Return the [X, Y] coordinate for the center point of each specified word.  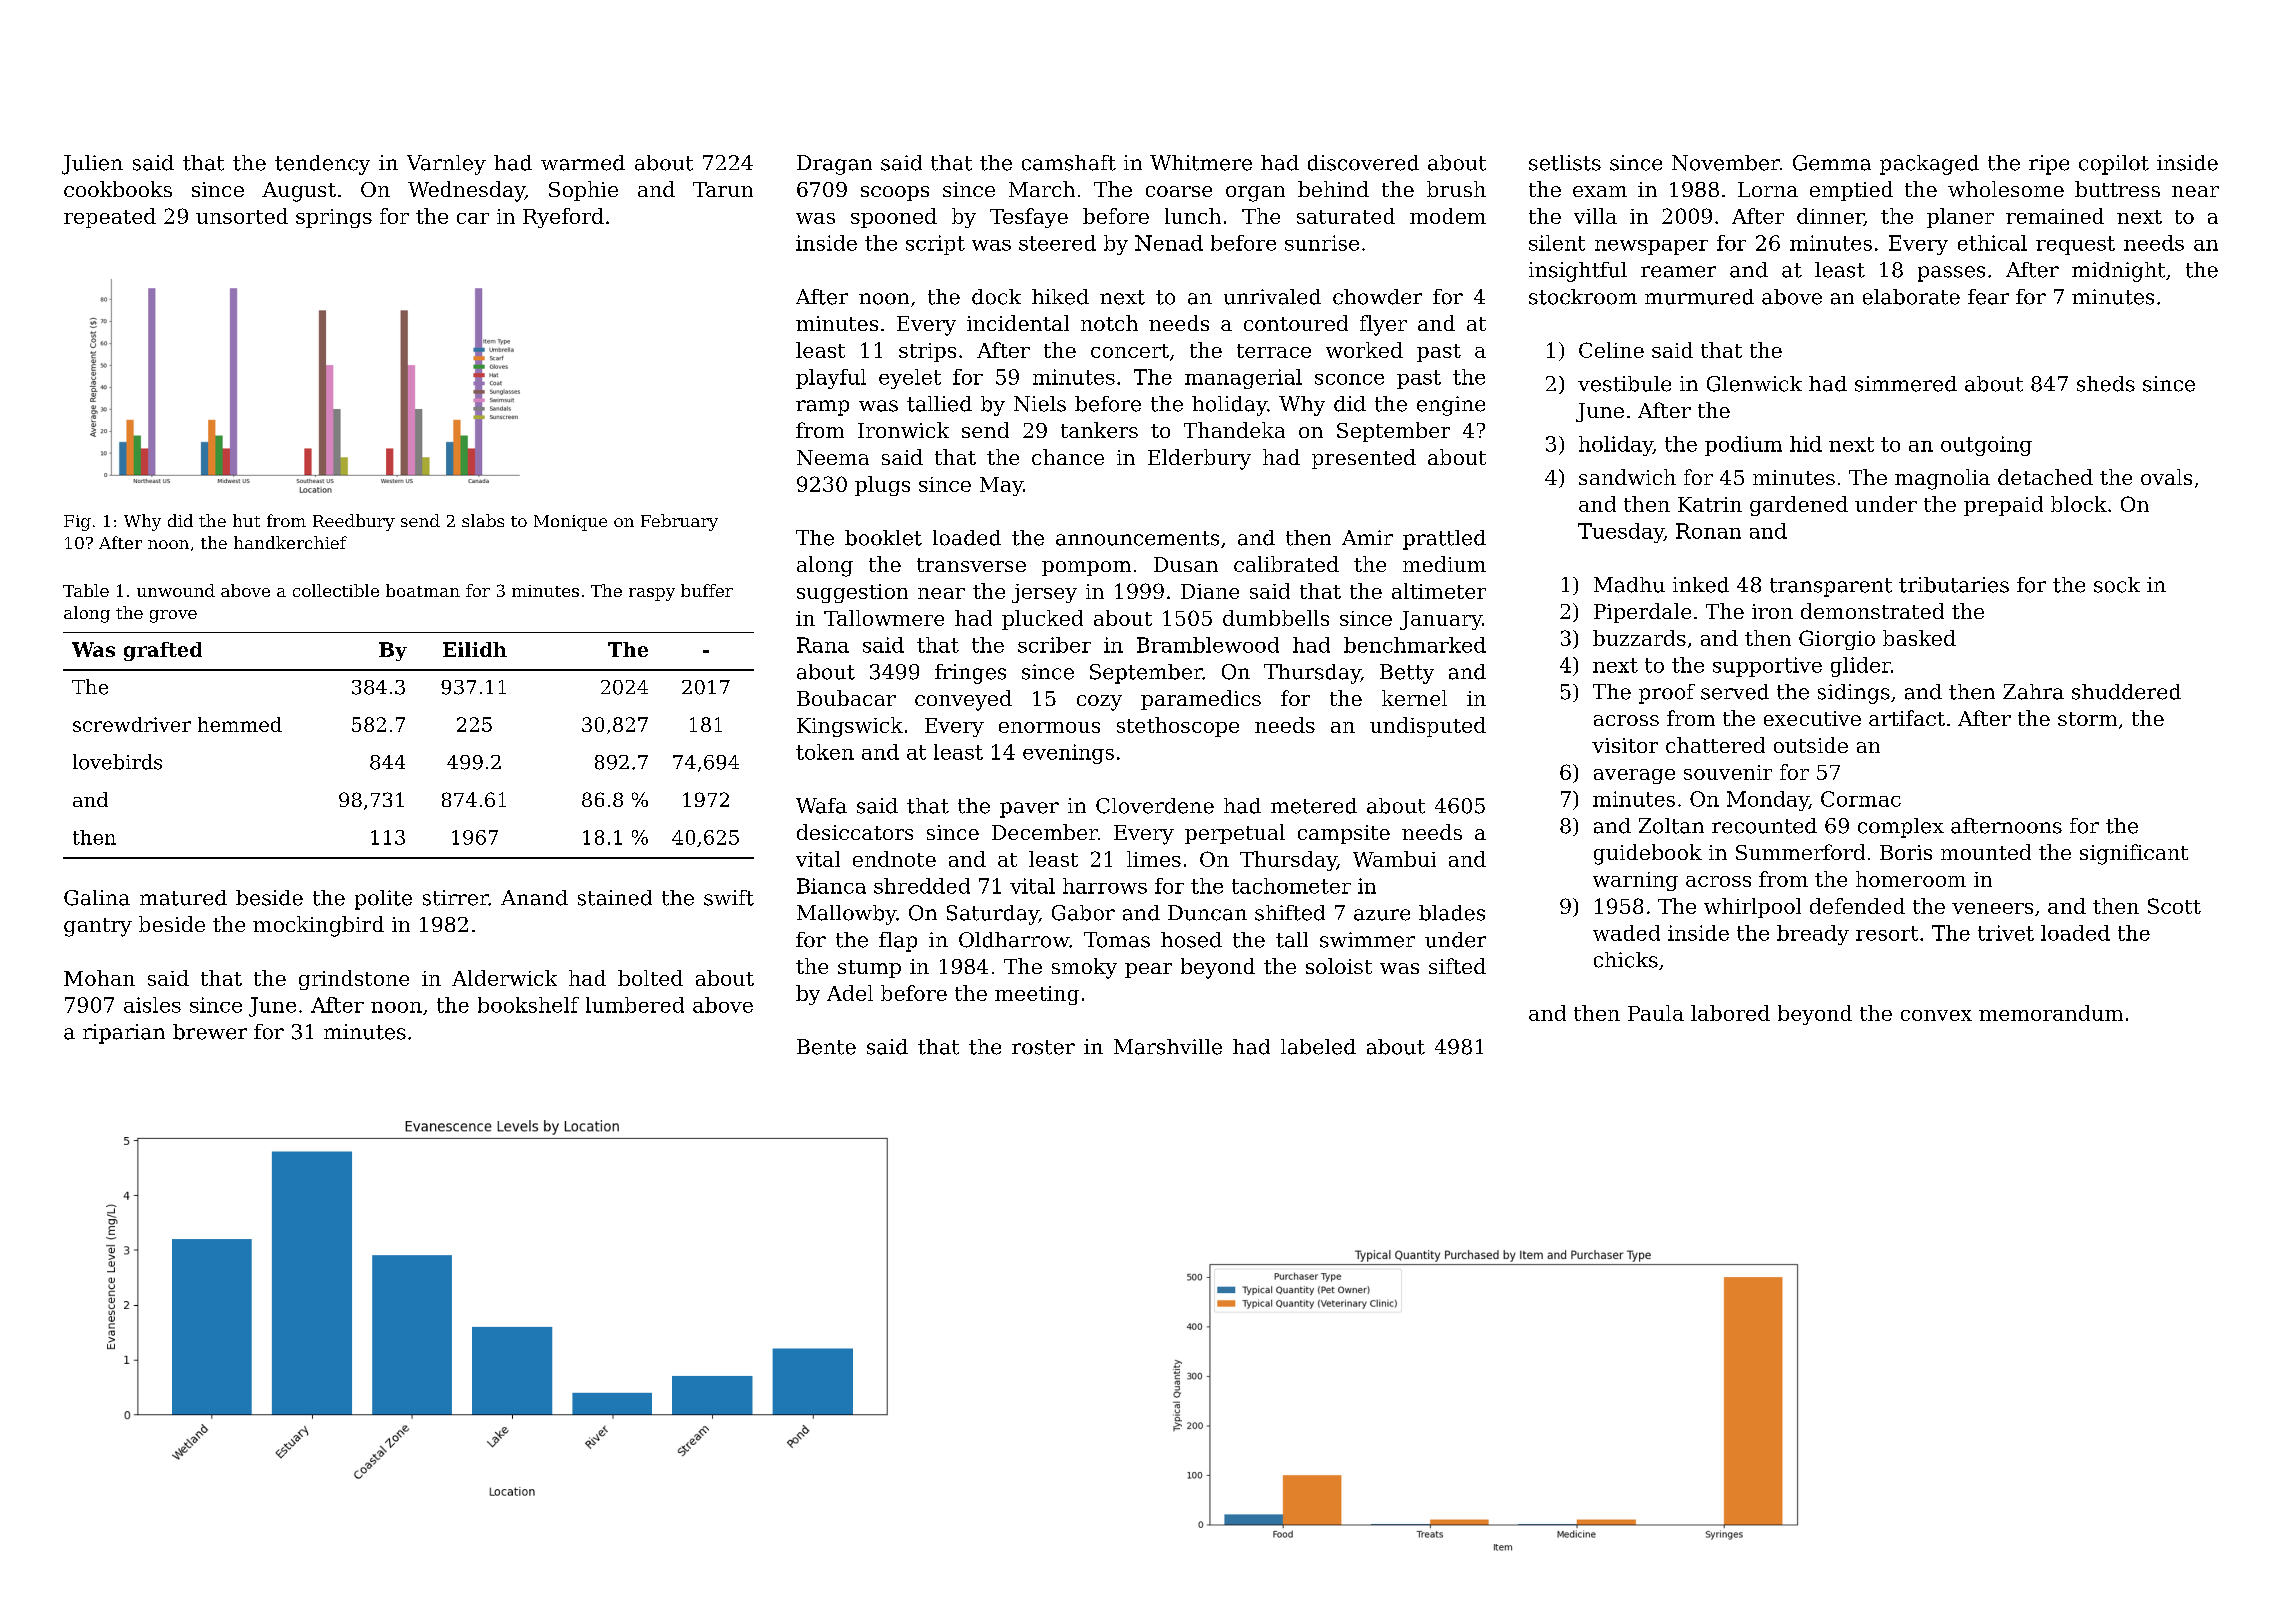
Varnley [446, 165]
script [935, 245]
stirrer [456, 898]
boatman [423, 590]
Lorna [1768, 189]
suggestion [852, 593]
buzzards [1639, 638]
